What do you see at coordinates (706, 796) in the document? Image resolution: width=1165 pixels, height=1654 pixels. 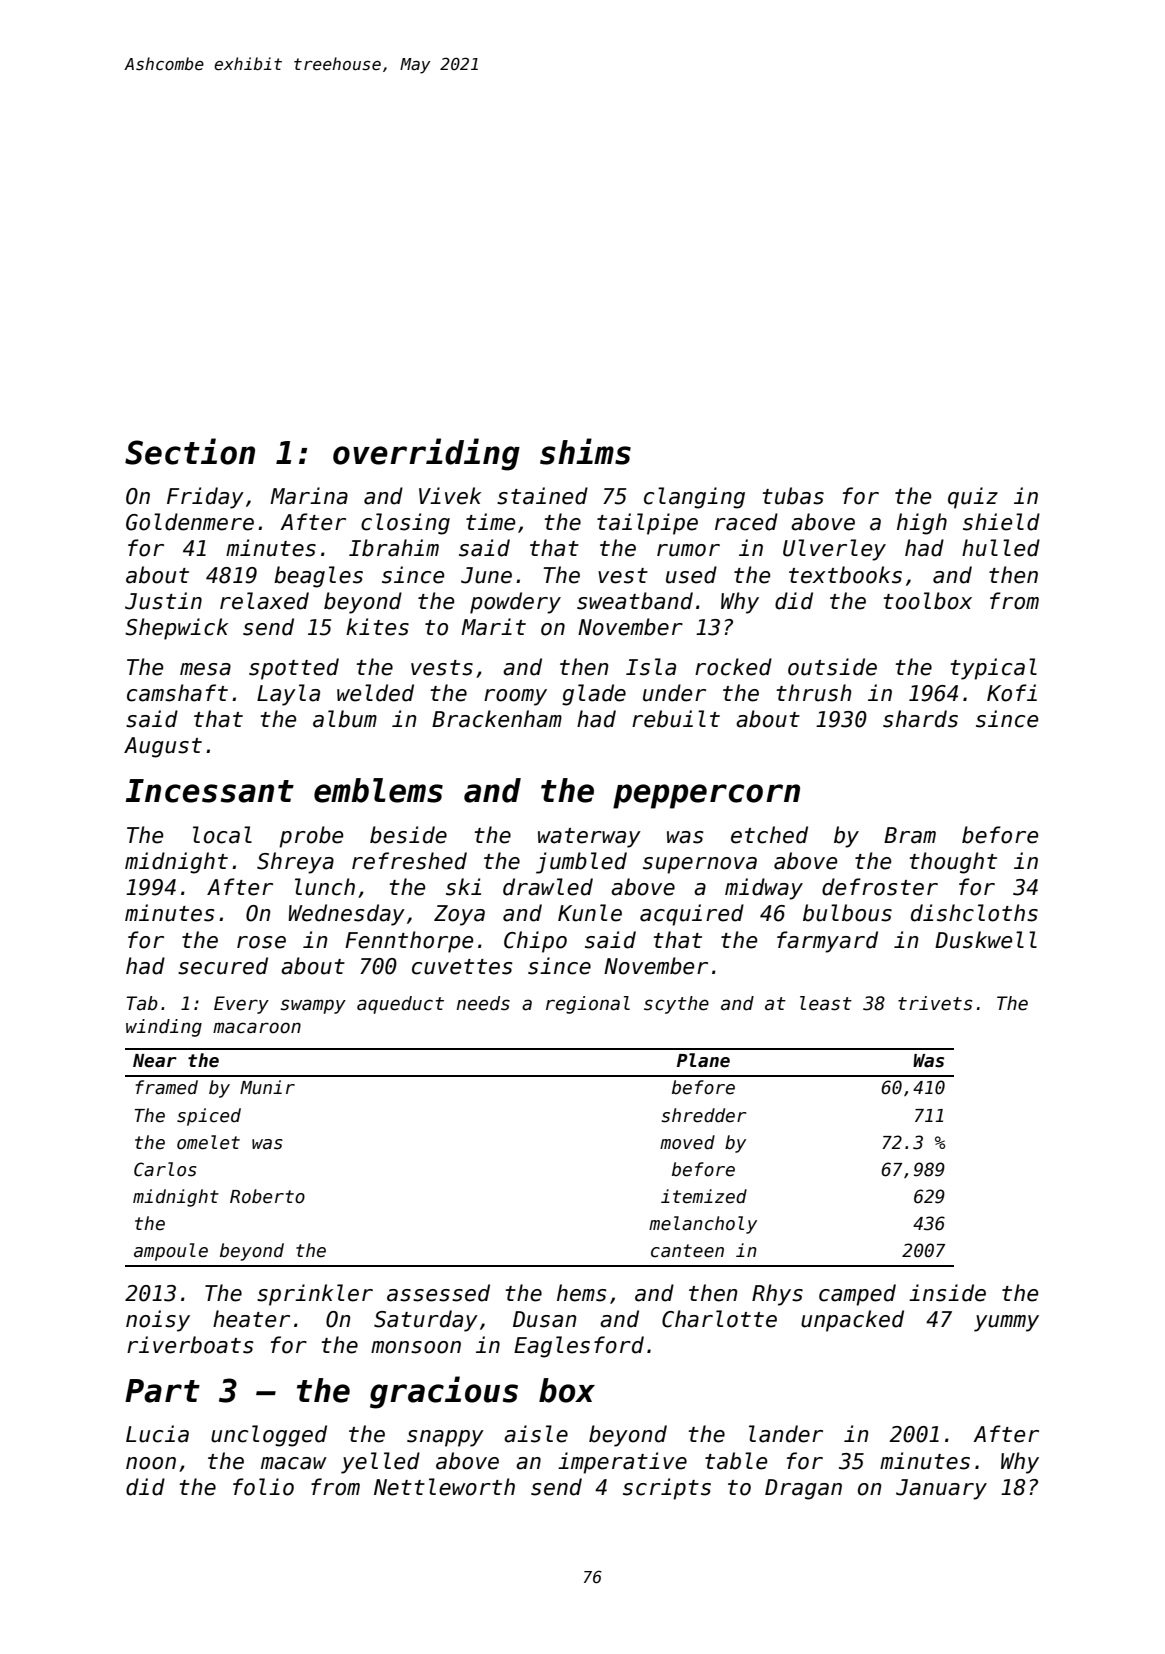 I see `peppercorn` at bounding box center [706, 796].
